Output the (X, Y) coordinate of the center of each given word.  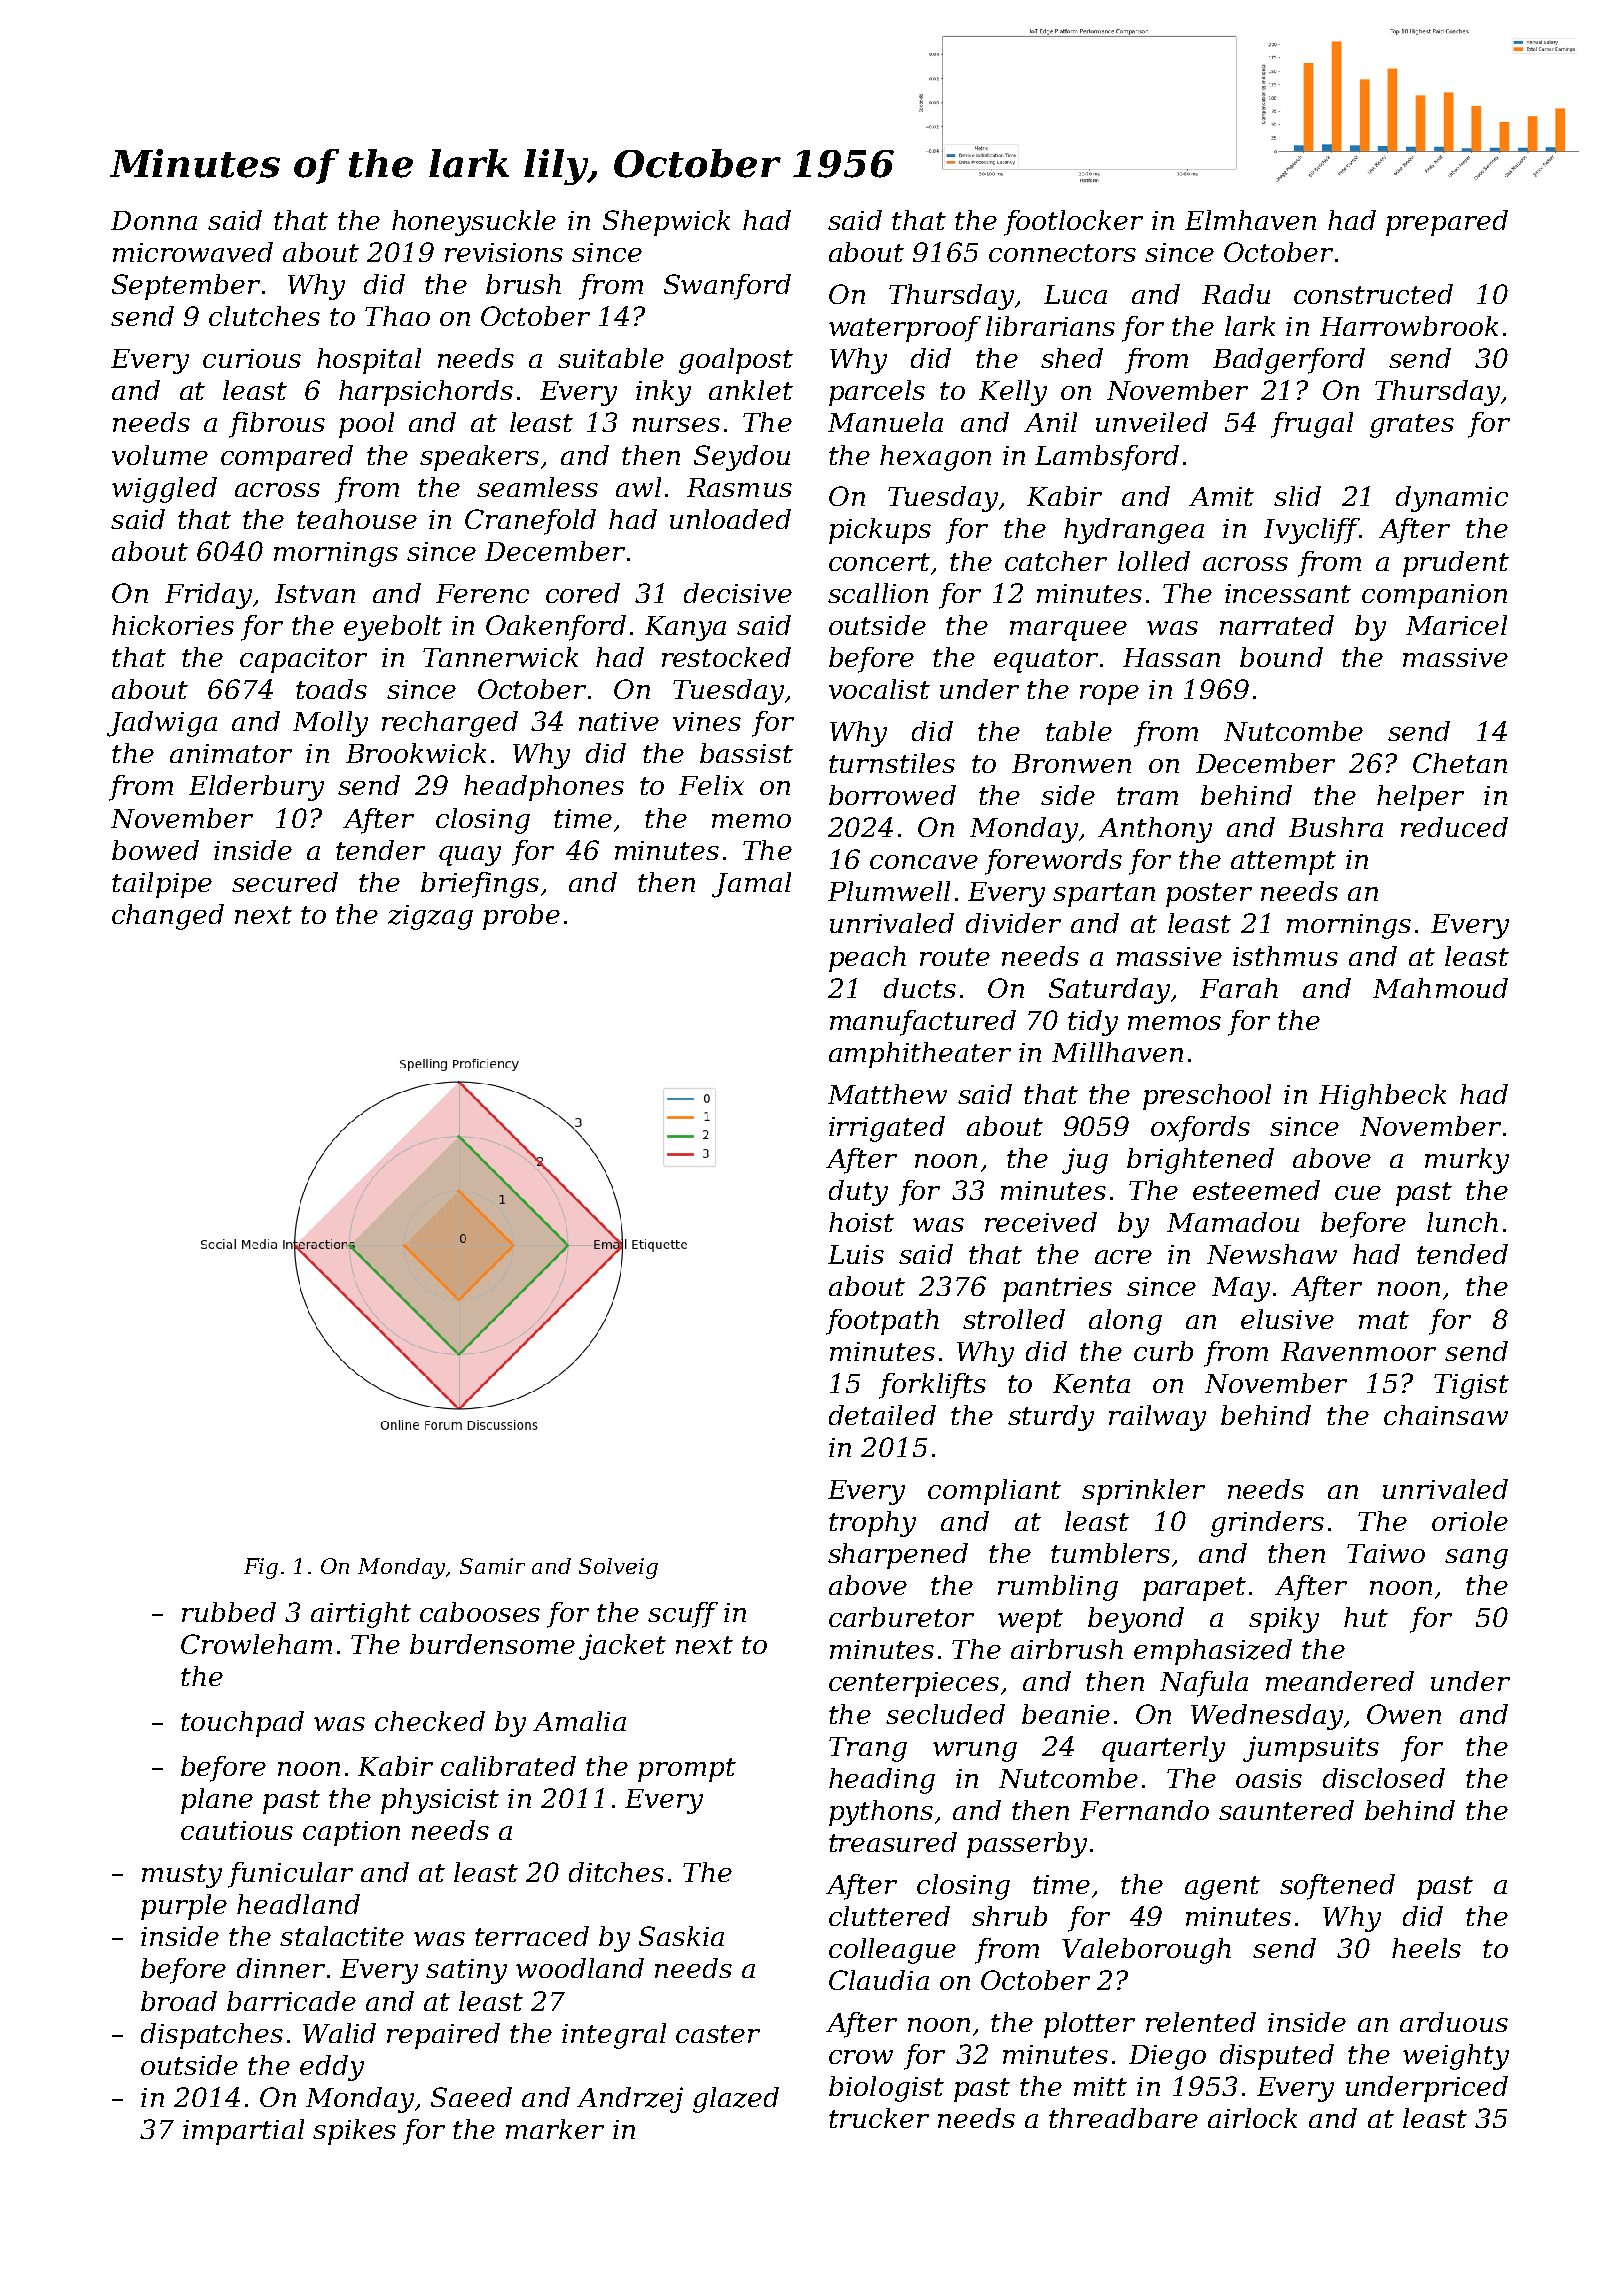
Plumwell (889, 891)
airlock (1252, 2118)
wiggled (164, 490)
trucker (879, 2118)
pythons (881, 1813)
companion (1434, 596)
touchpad (242, 1724)
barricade (291, 2001)
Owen (1404, 1714)
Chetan (1460, 763)
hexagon (935, 458)
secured (285, 882)
